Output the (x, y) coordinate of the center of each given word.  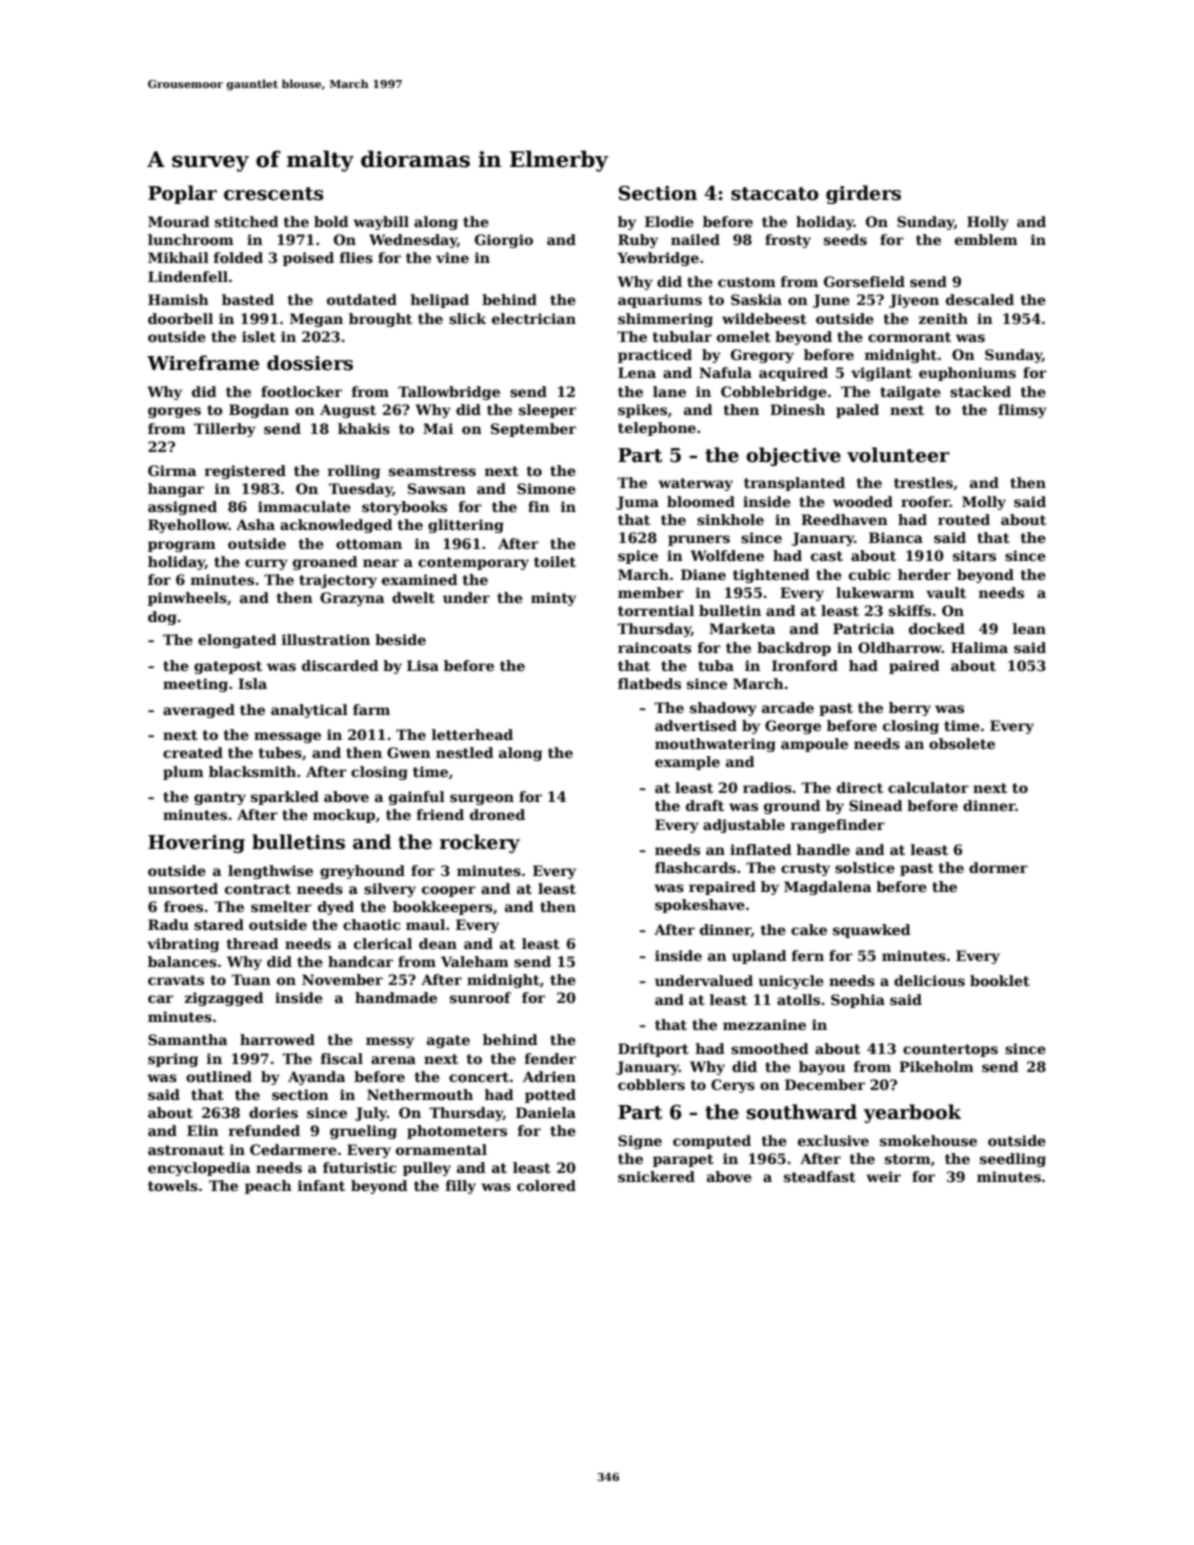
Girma (172, 470)
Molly (984, 503)
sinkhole (730, 519)
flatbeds (649, 683)
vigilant (881, 374)
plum (183, 773)
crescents (274, 194)
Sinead (876, 805)
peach (268, 1187)
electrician (534, 318)
